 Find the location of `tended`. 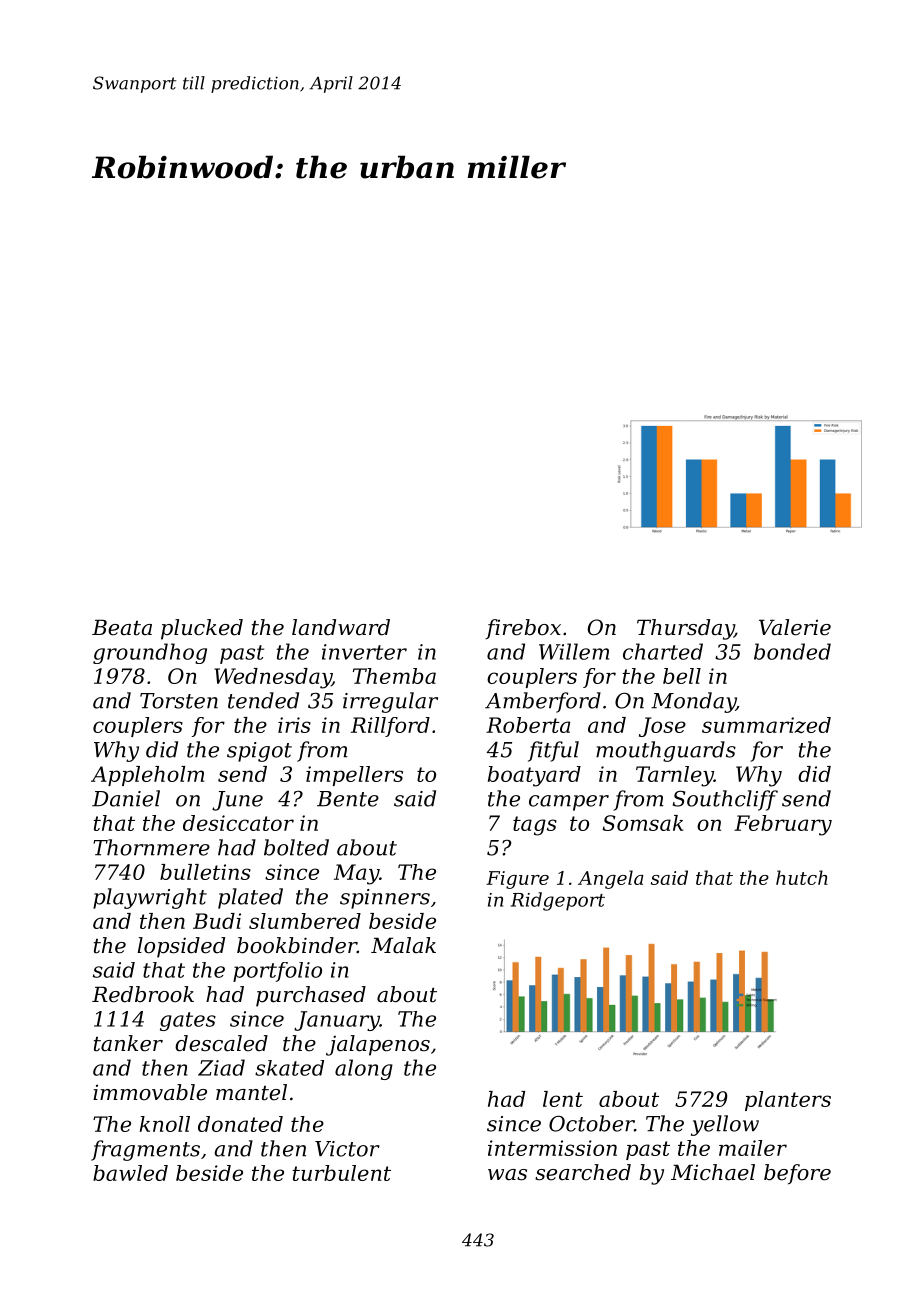

tended is located at coordinates (263, 700).
